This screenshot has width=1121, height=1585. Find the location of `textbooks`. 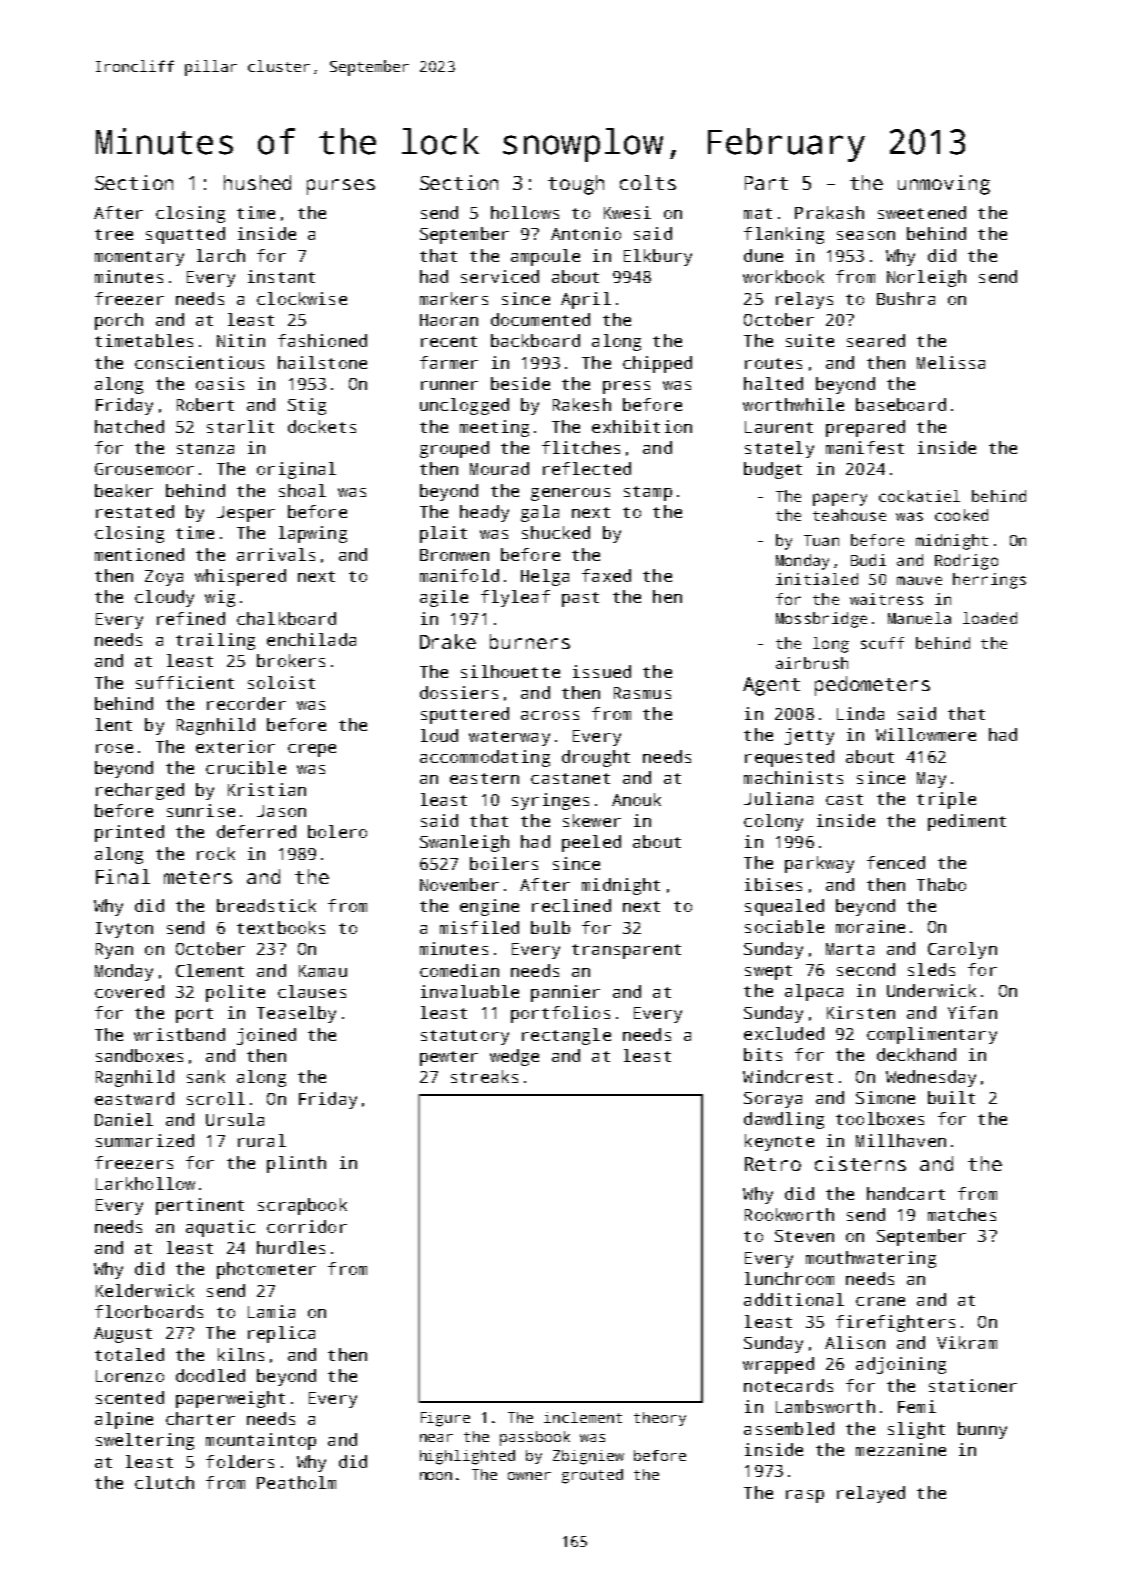

textbooks is located at coordinates (281, 927).
